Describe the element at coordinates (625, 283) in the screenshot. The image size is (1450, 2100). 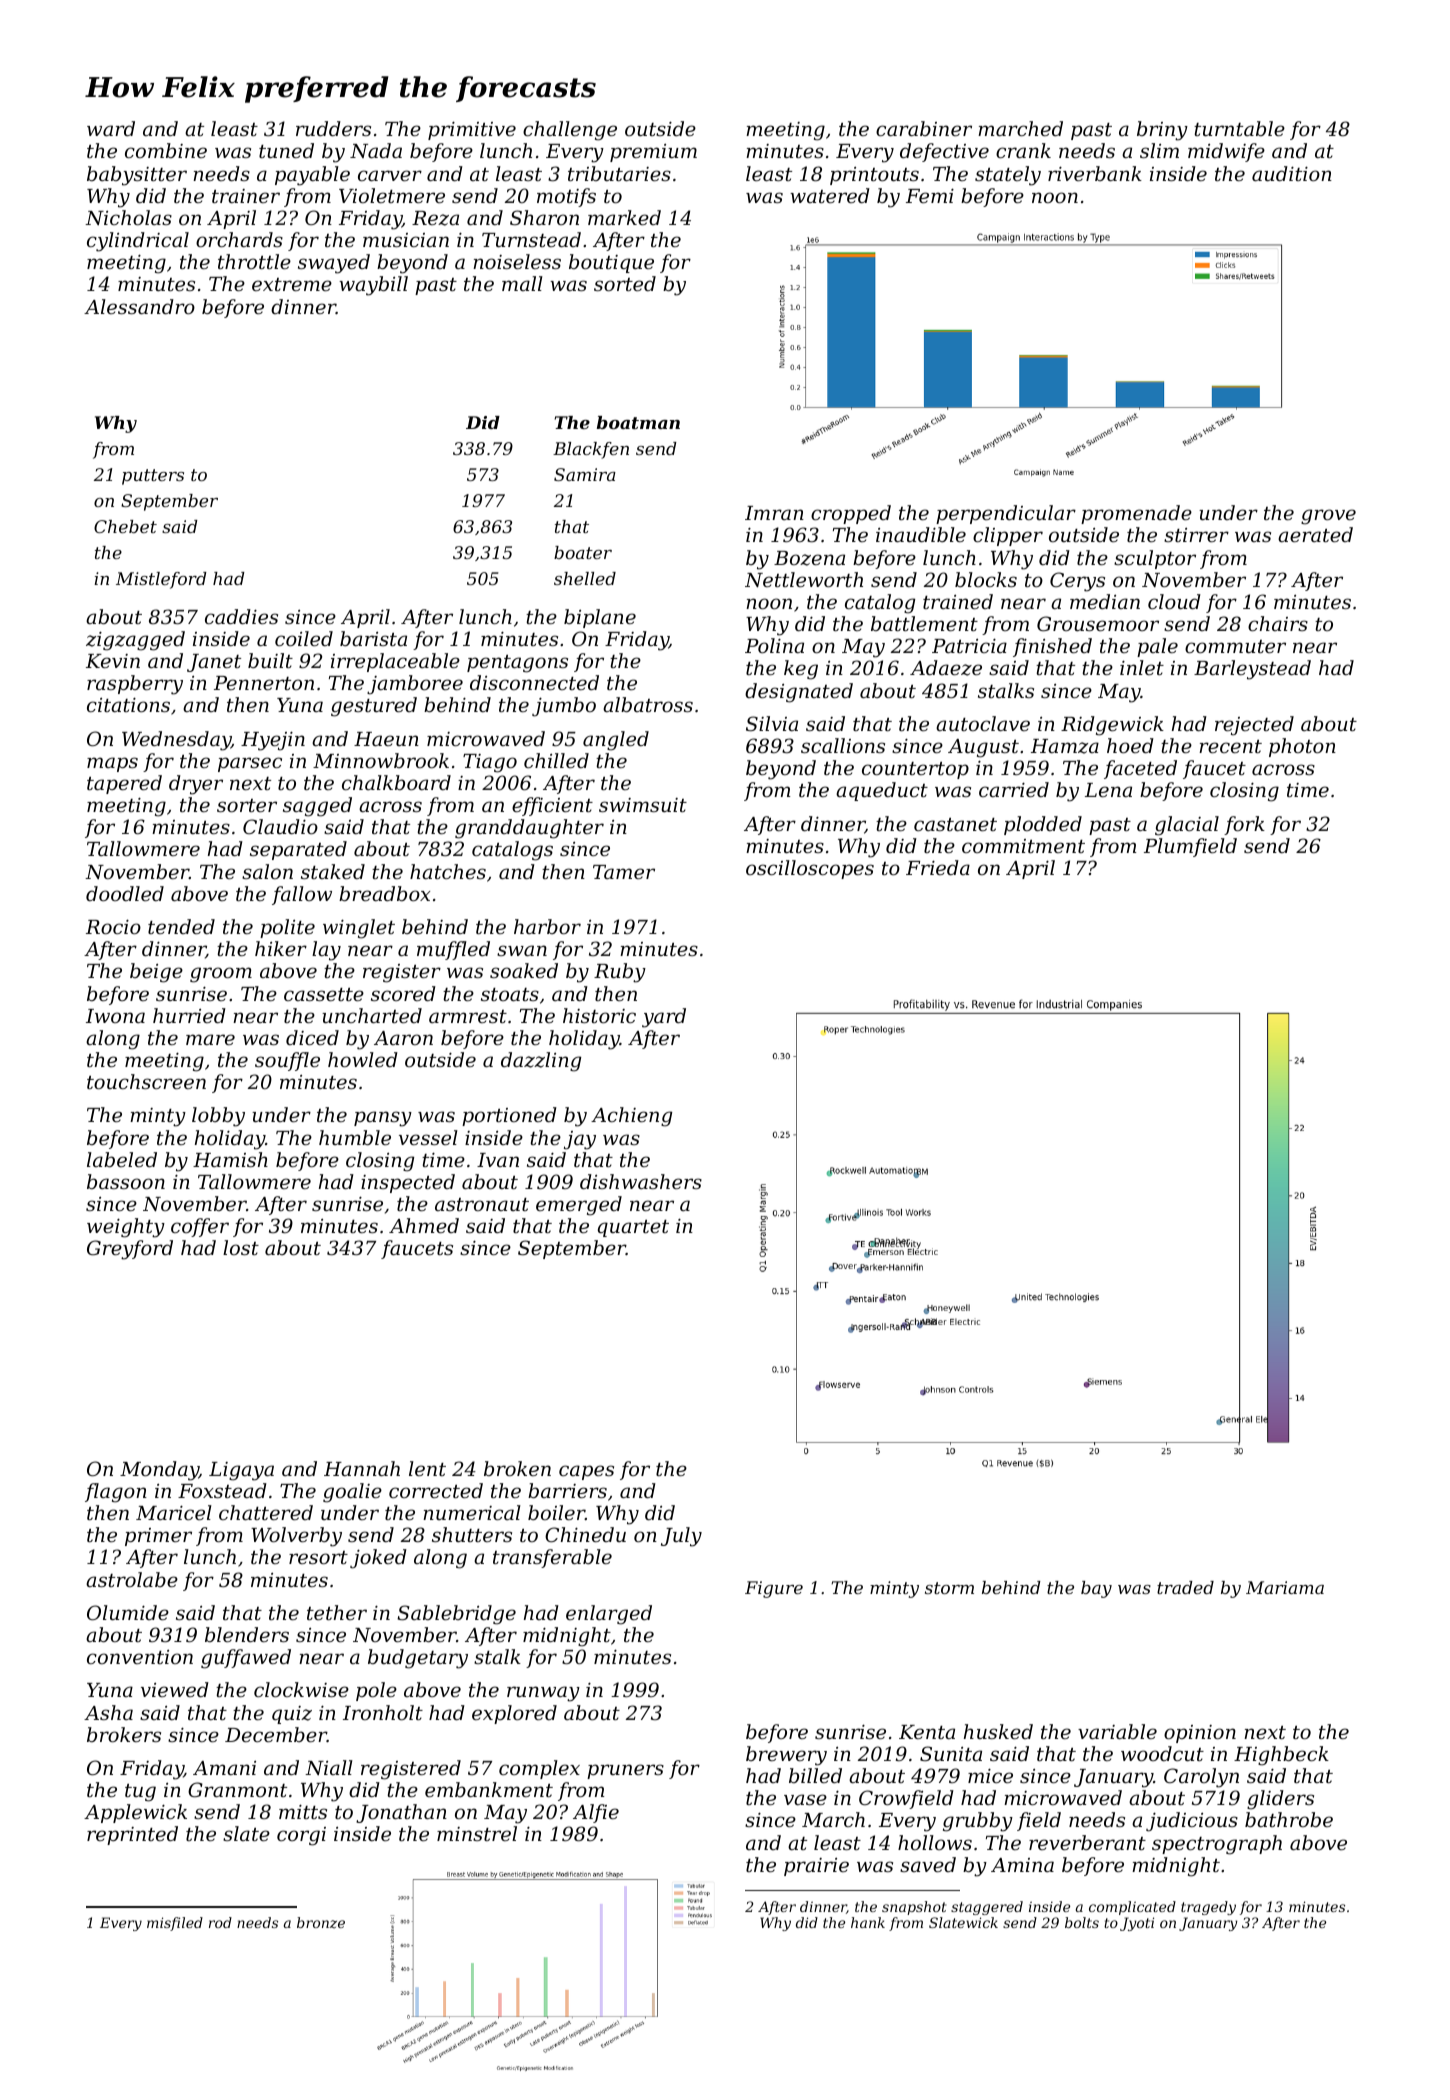
I see `sorted` at that location.
